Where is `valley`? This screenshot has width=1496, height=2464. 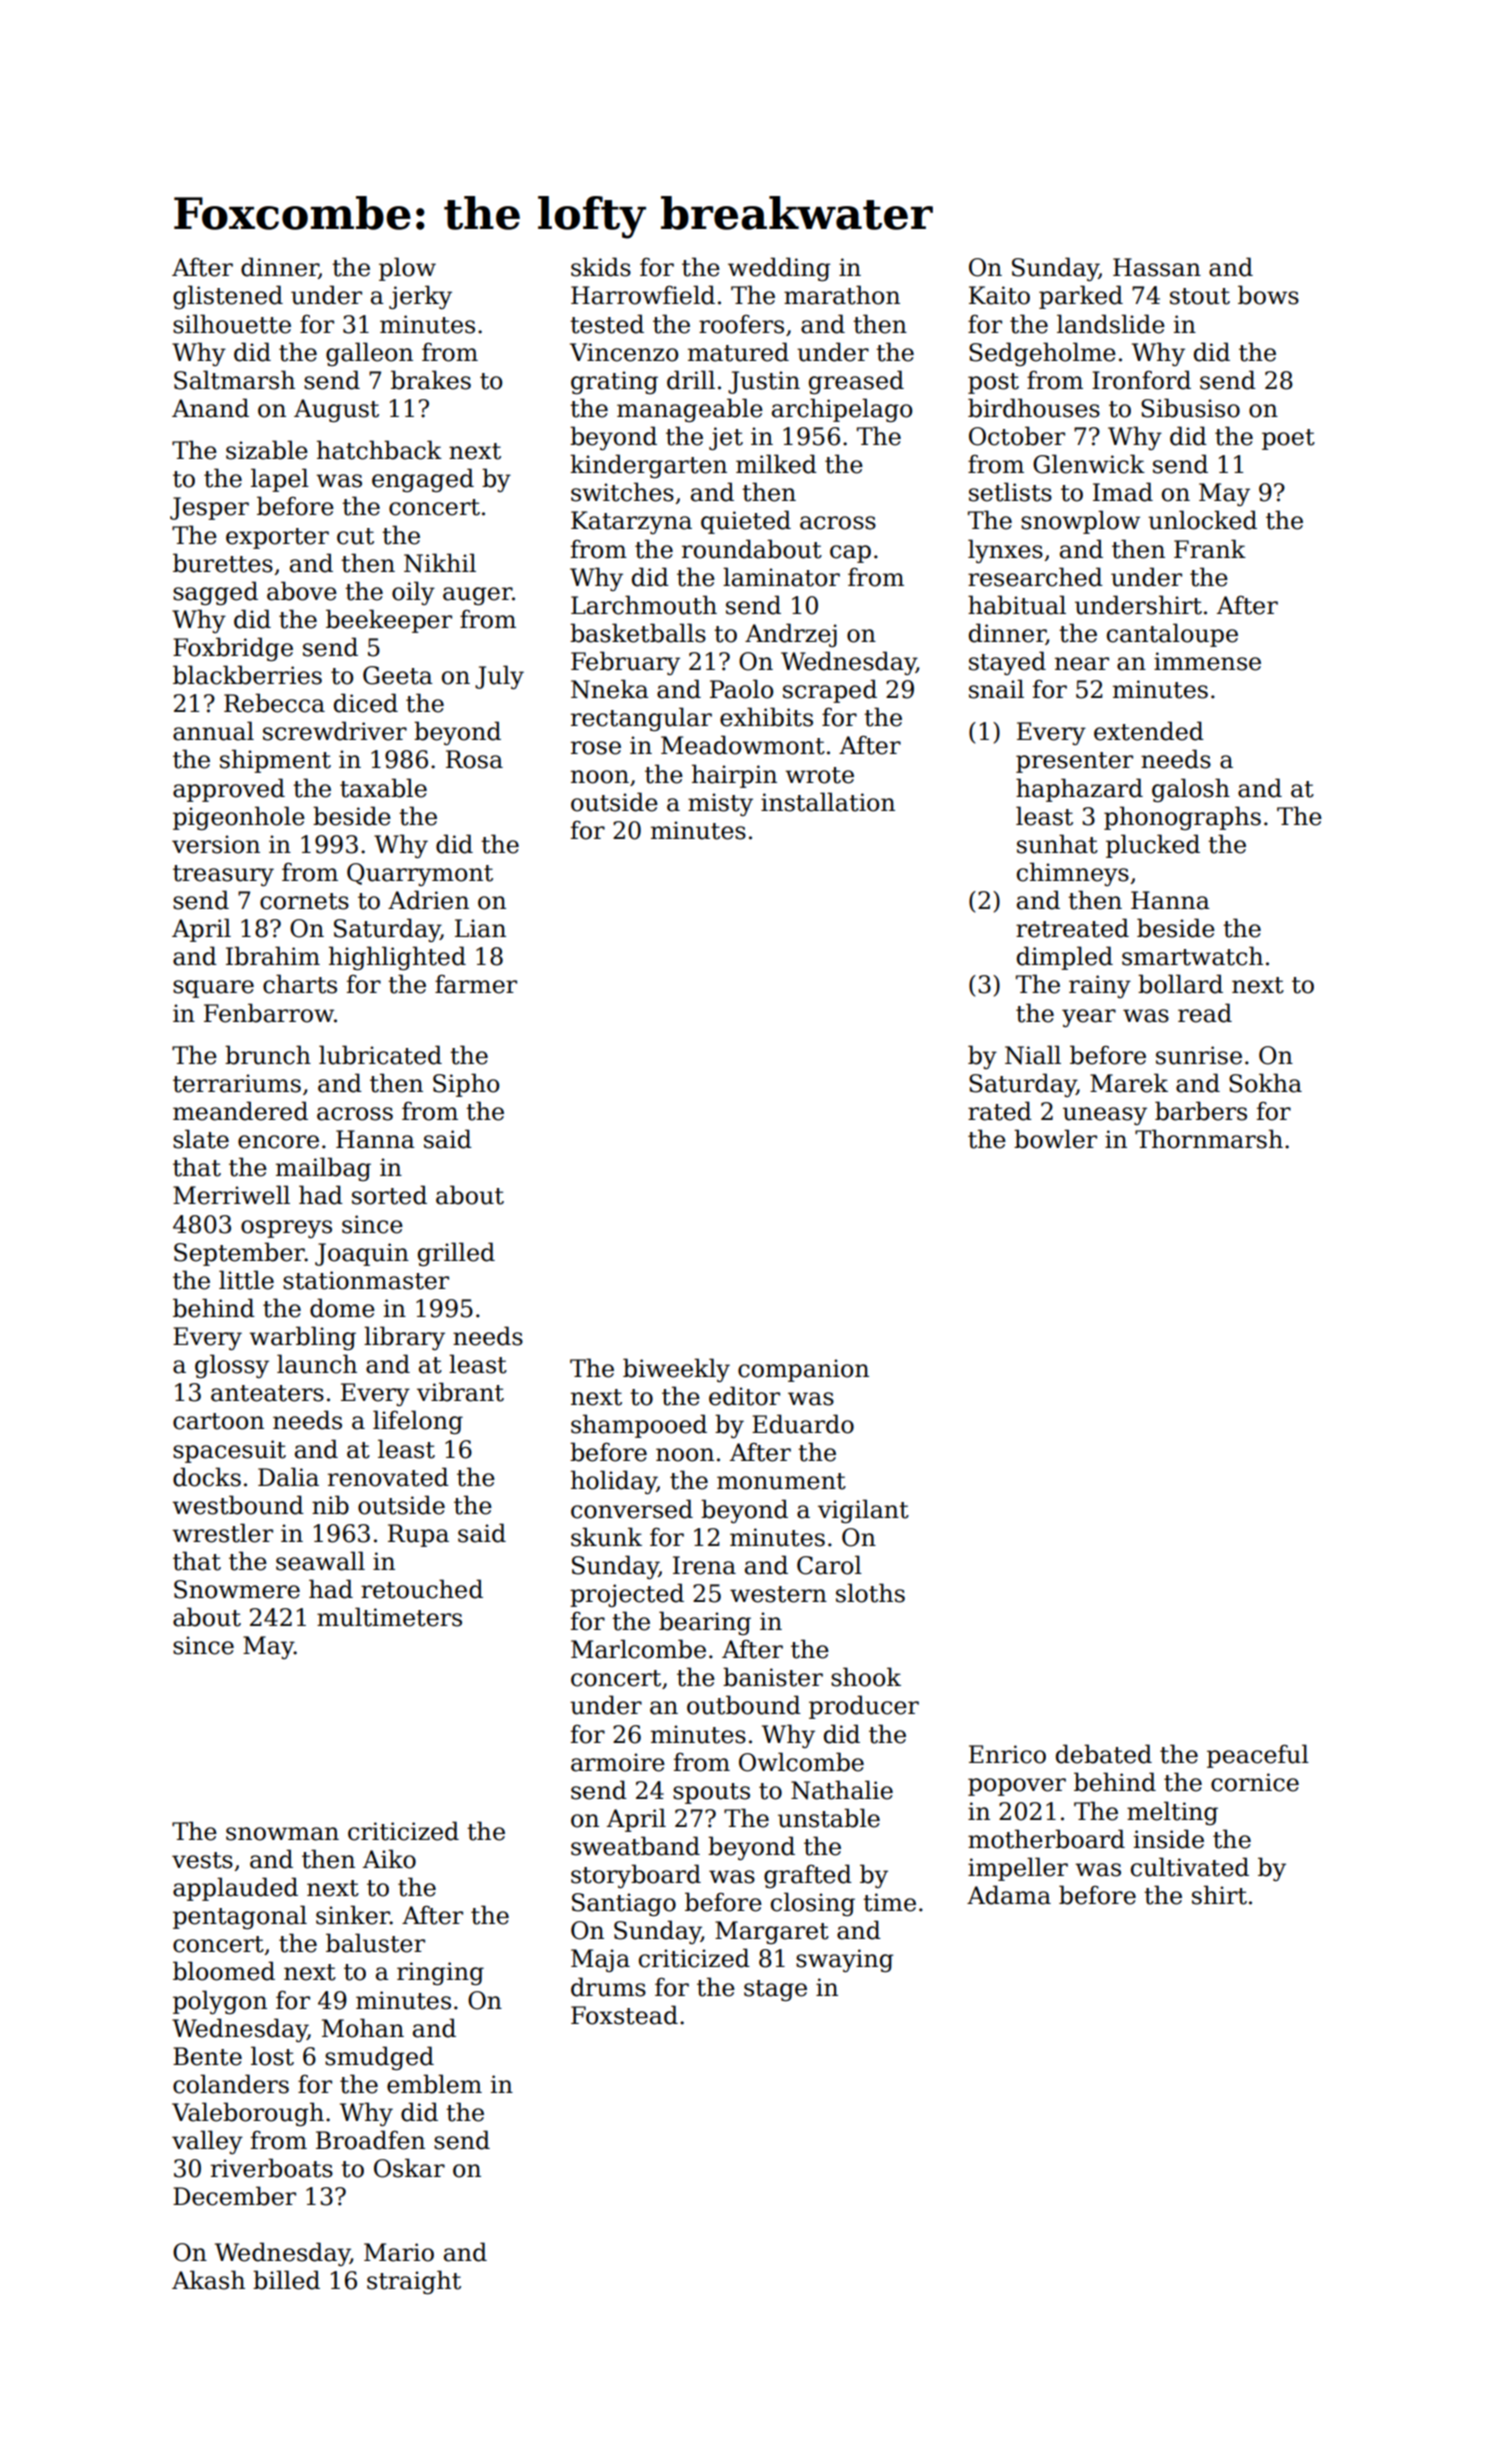 valley is located at coordinates (207, 2142).
